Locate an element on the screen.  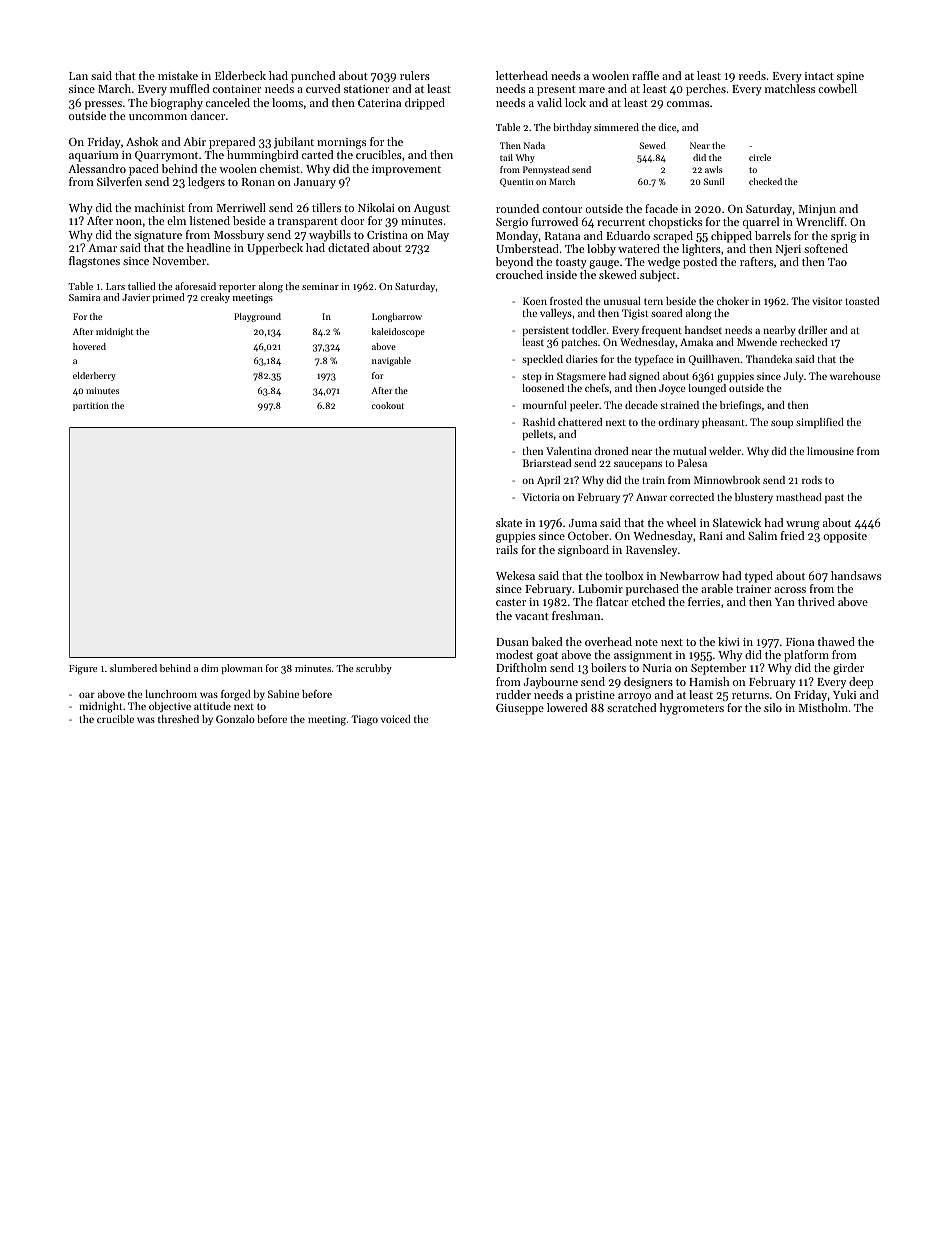
boilers is located at coordinates (608, 667).
